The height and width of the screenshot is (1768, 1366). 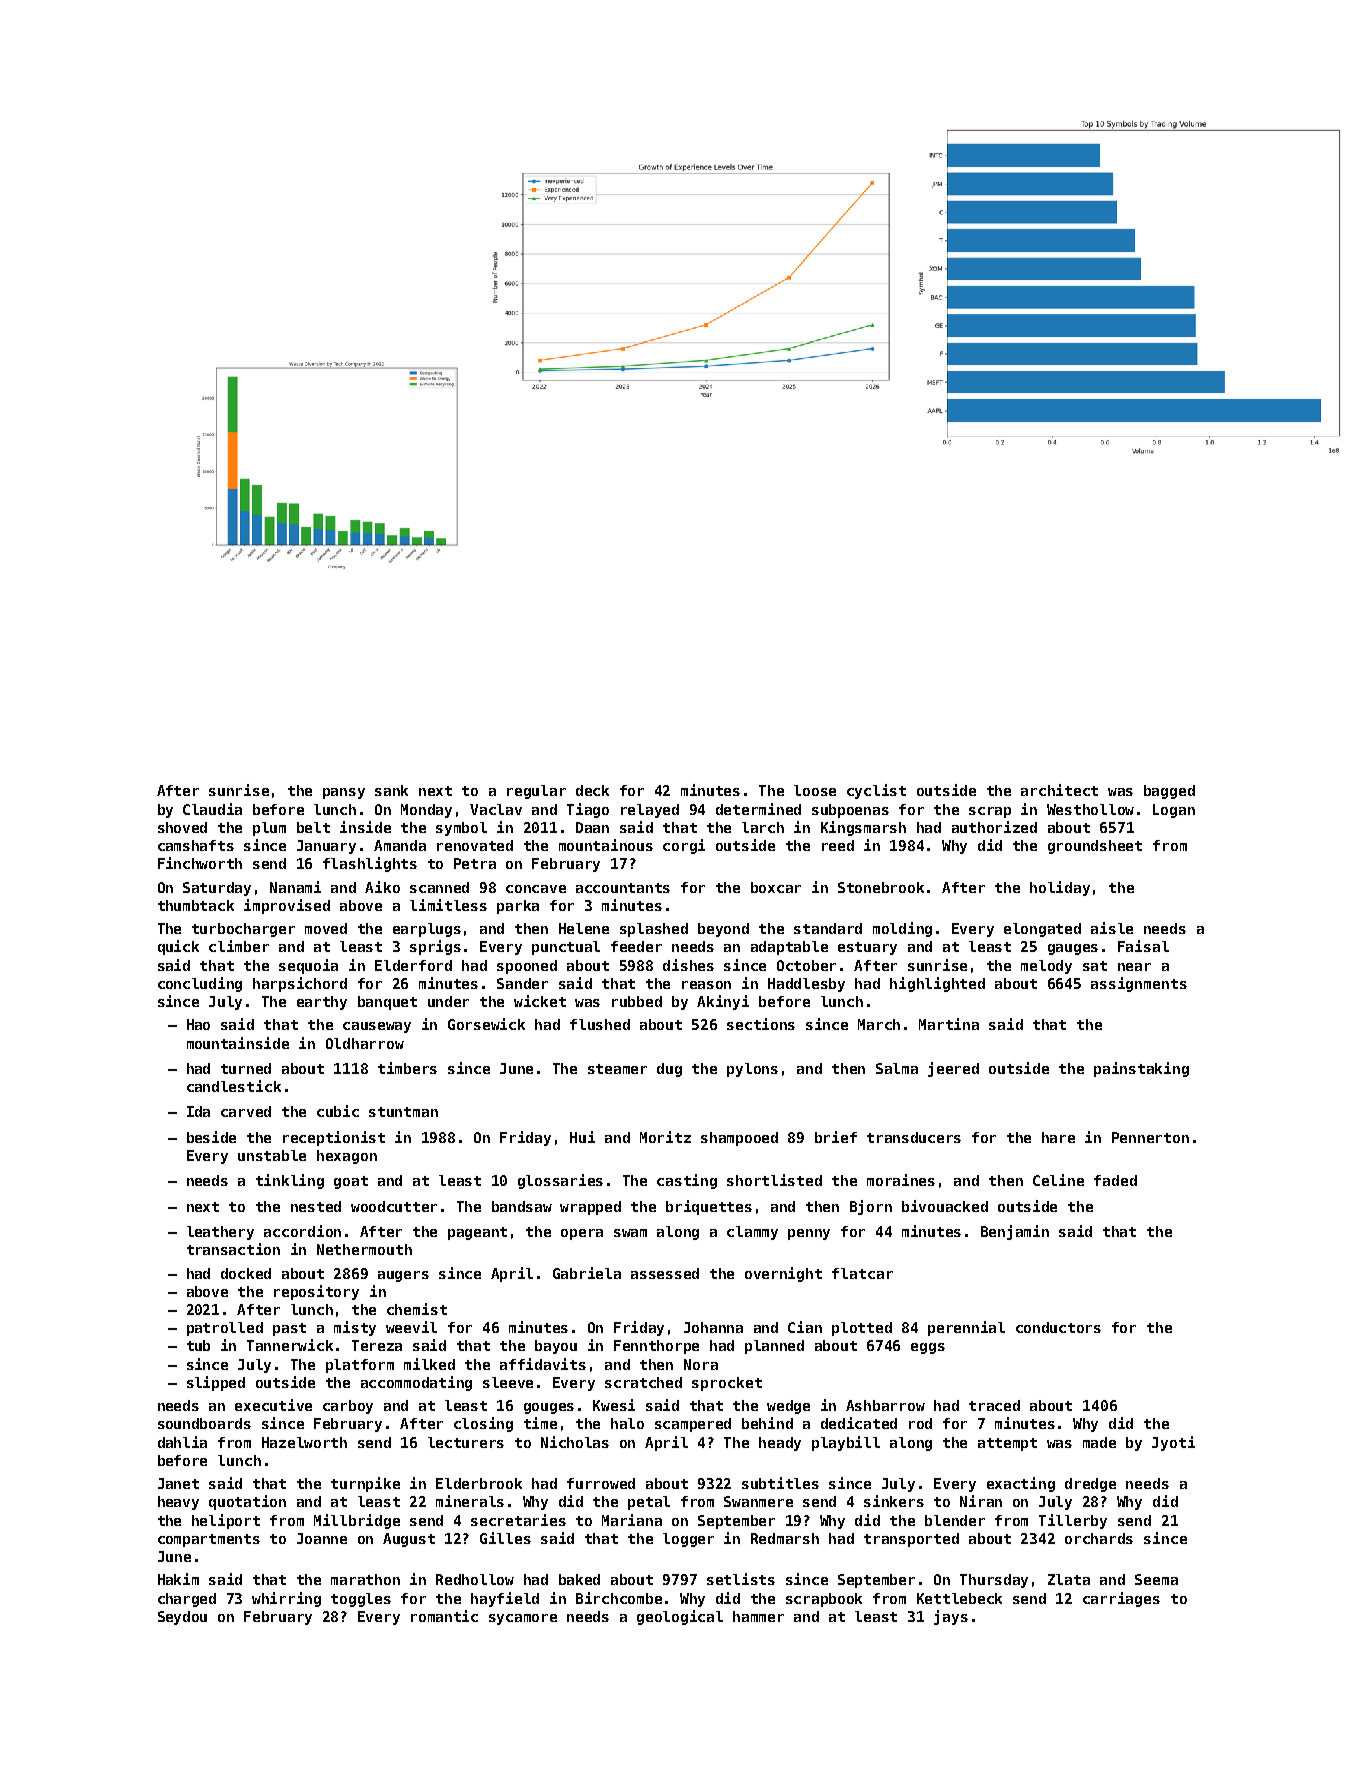 What do you see at coordinates (815, 790) in the screenshot?
I see `loose` at bounding box center [815, 790].
